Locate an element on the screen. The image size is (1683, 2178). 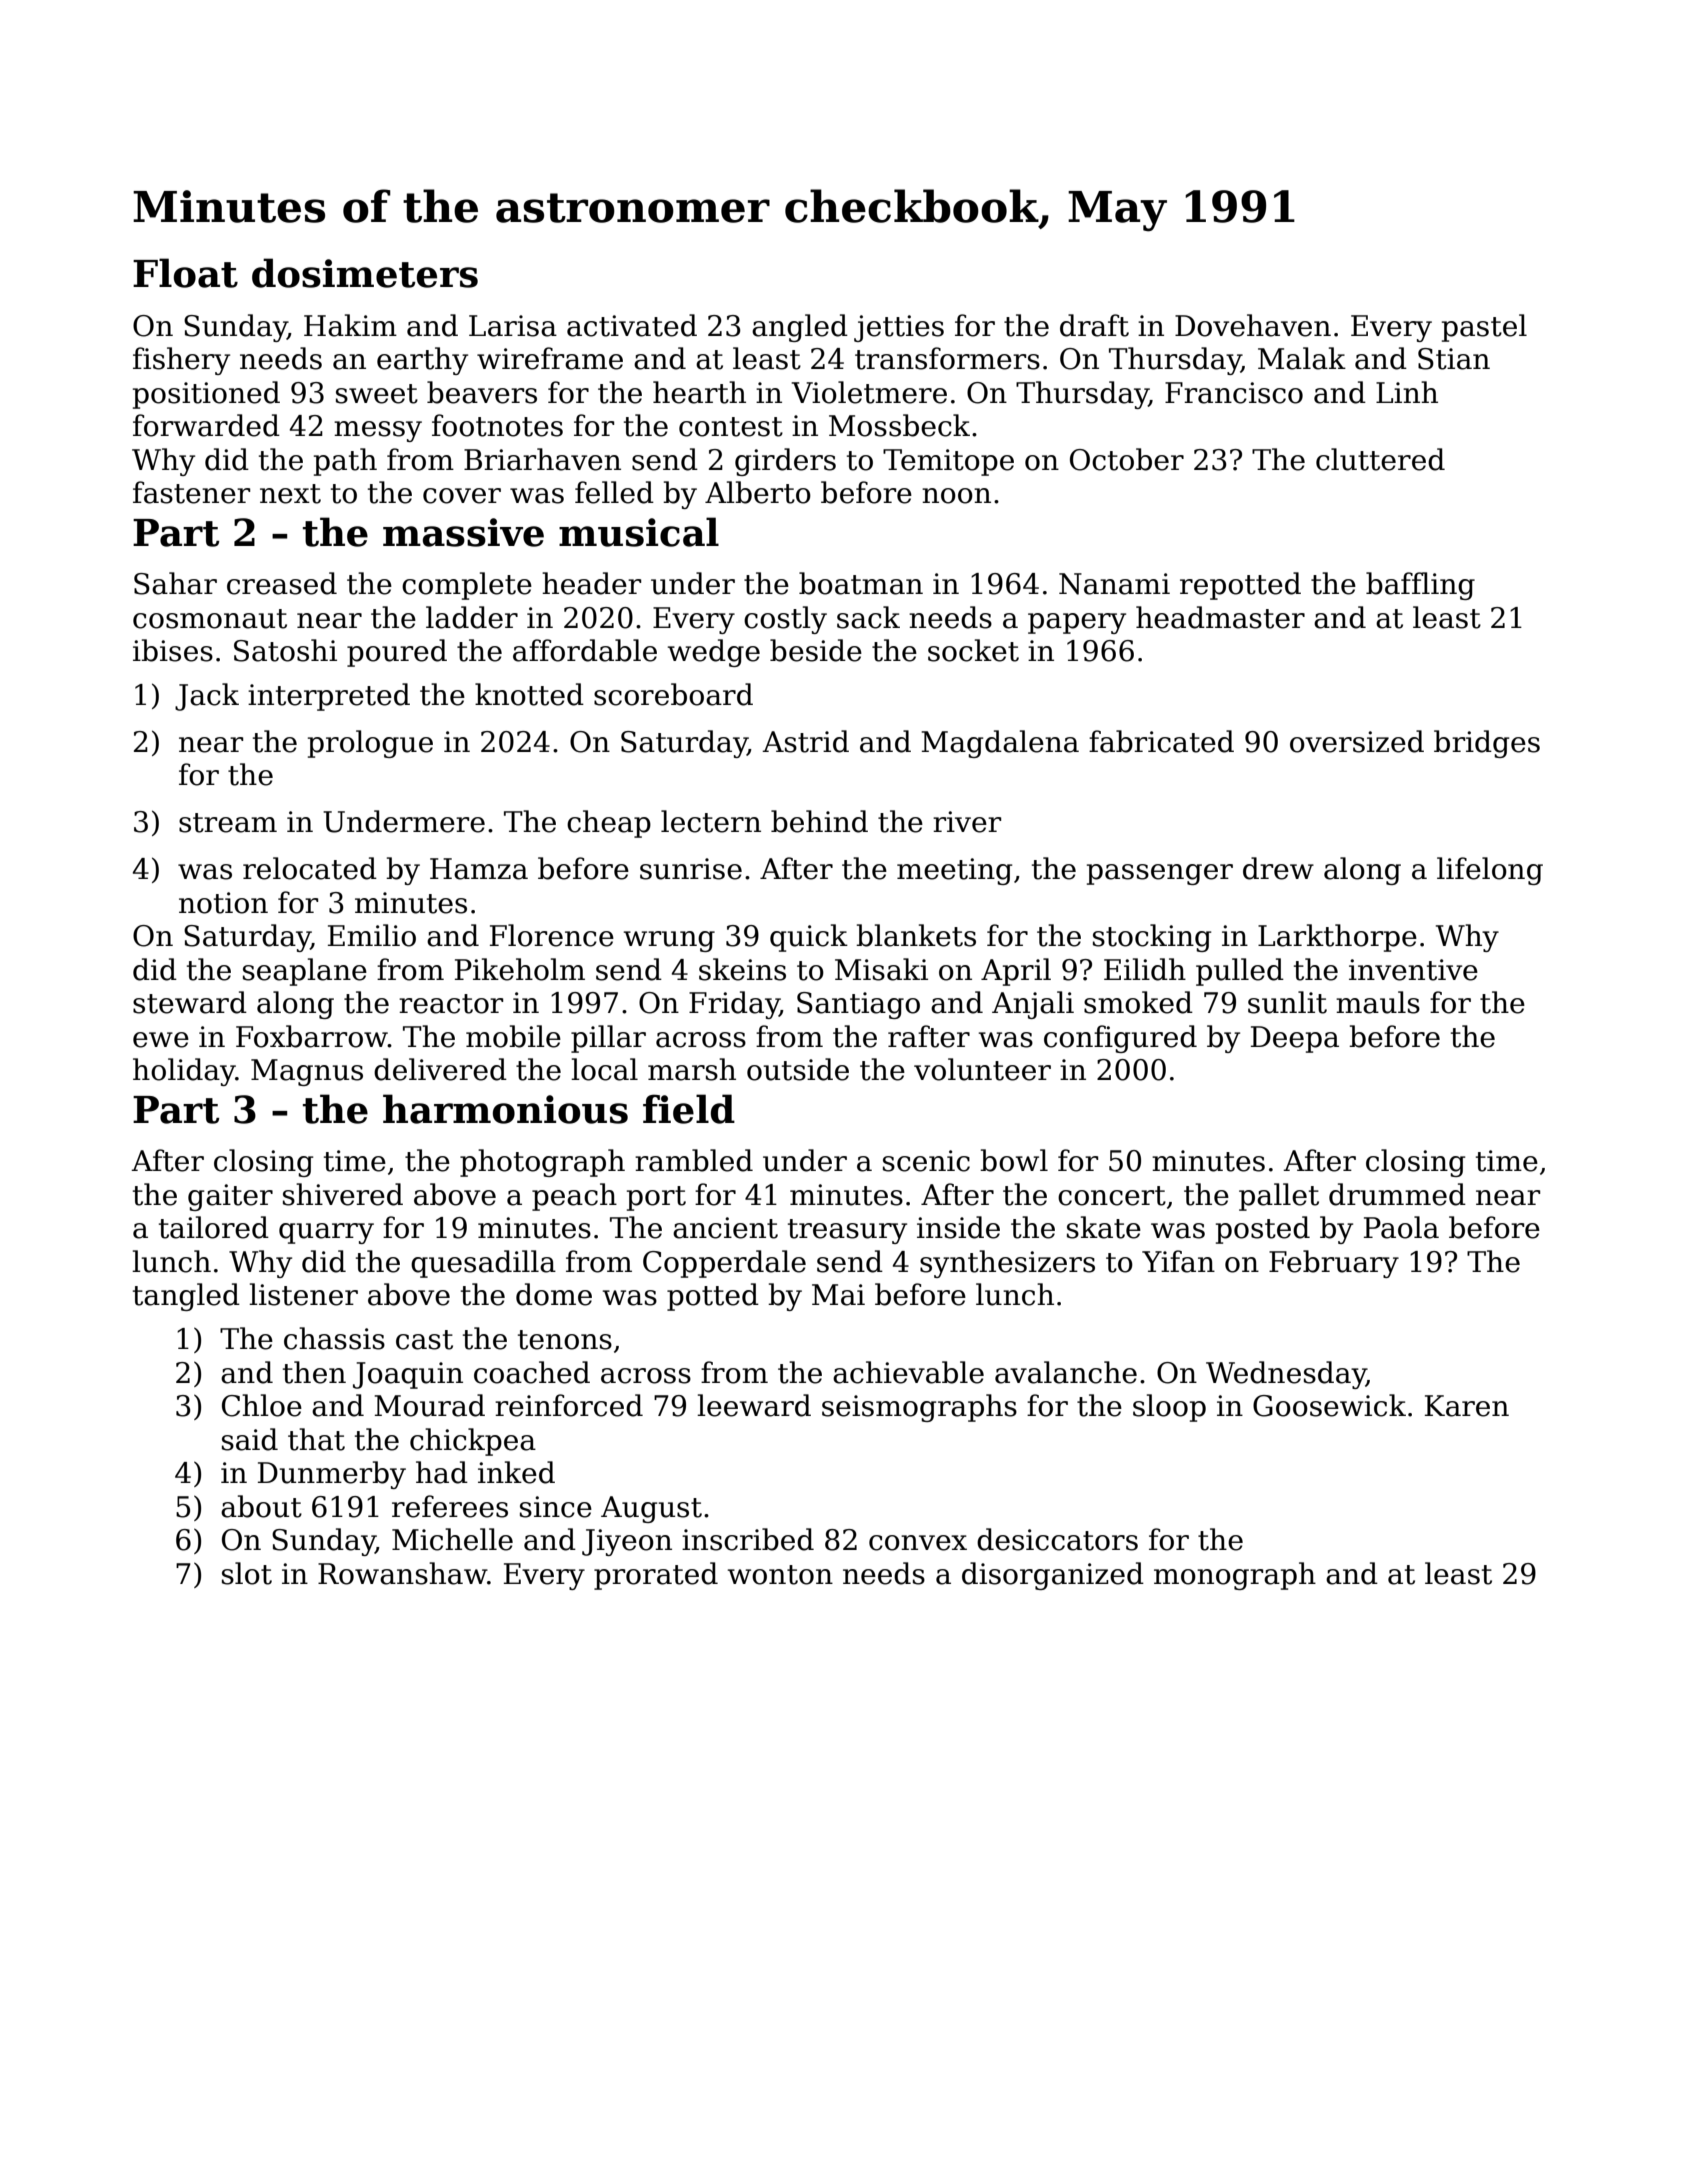
synthesizers is located at coordinates (1007, 1264).
